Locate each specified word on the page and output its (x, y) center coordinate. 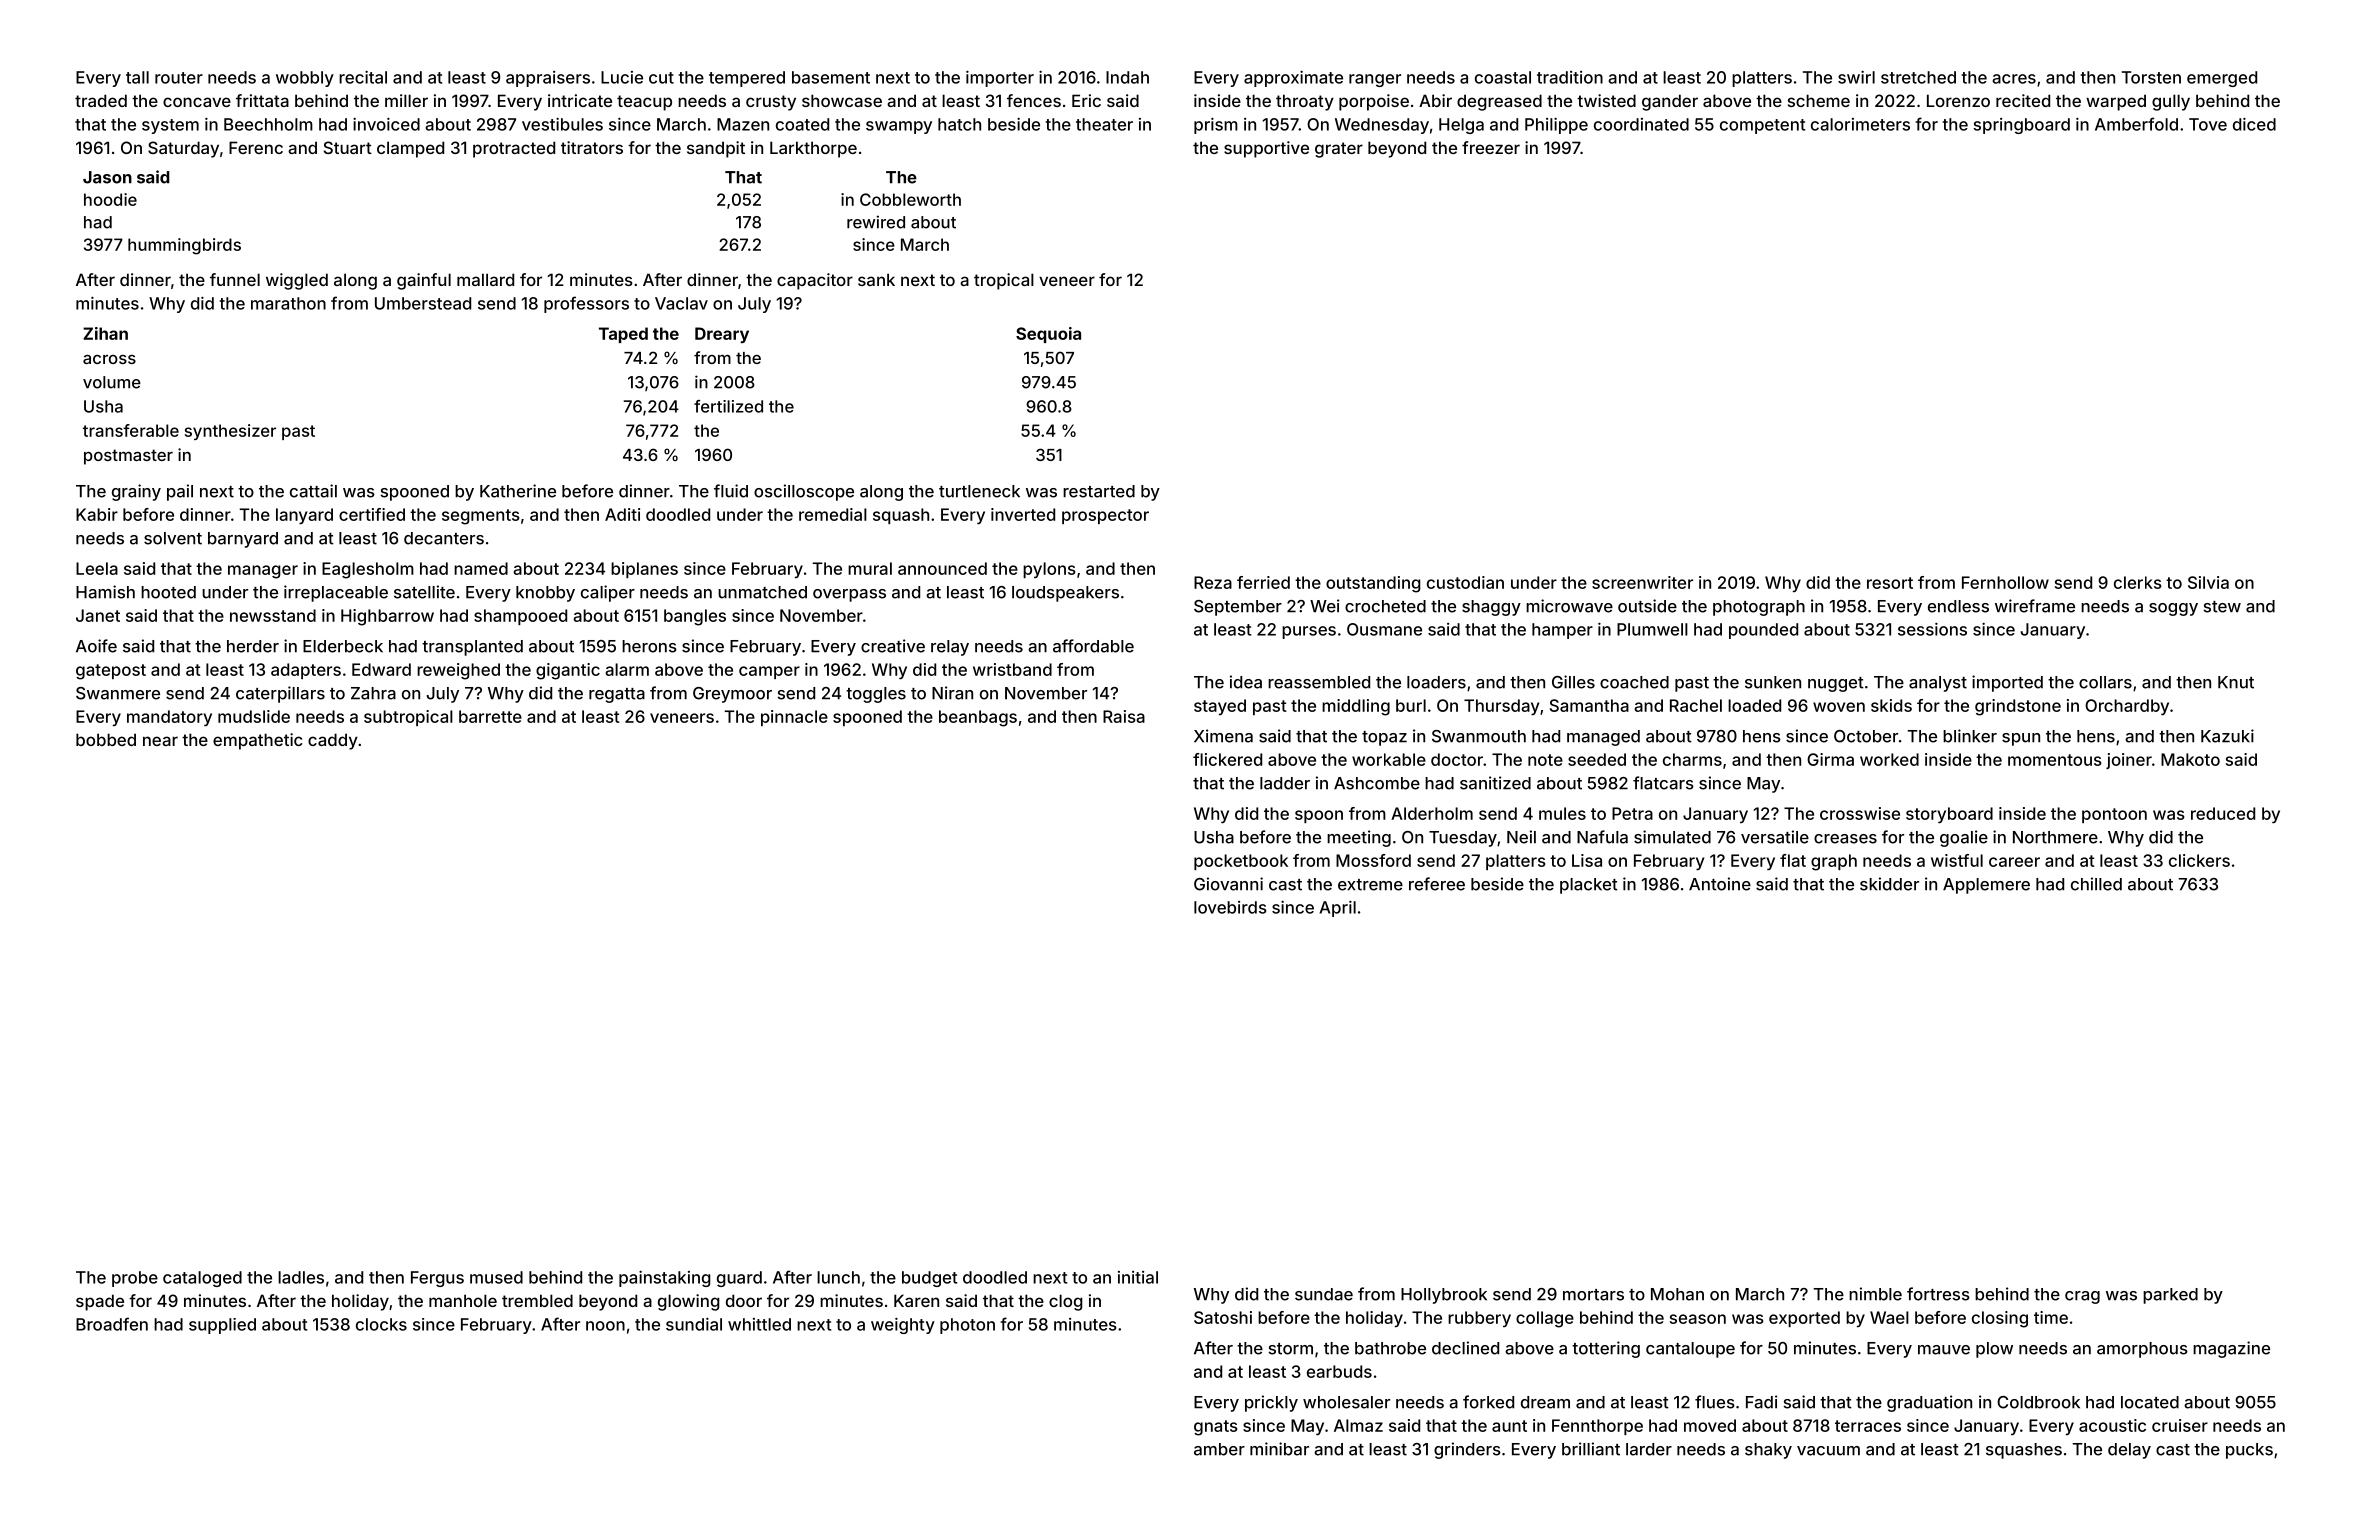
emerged (2222, 79)
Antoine (1720, 884)
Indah (1127, 77)
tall (137, 77)
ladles (301, 1277)
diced (2254, 124)
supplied (222, 1326)
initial (1138, 1277)
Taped (623, 335)
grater (1339, 150)
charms (1692, 759)
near (160, 741)
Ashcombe (1377, 783)
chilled (2096, 884)
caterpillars (280, 694)
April (1338, 909)
